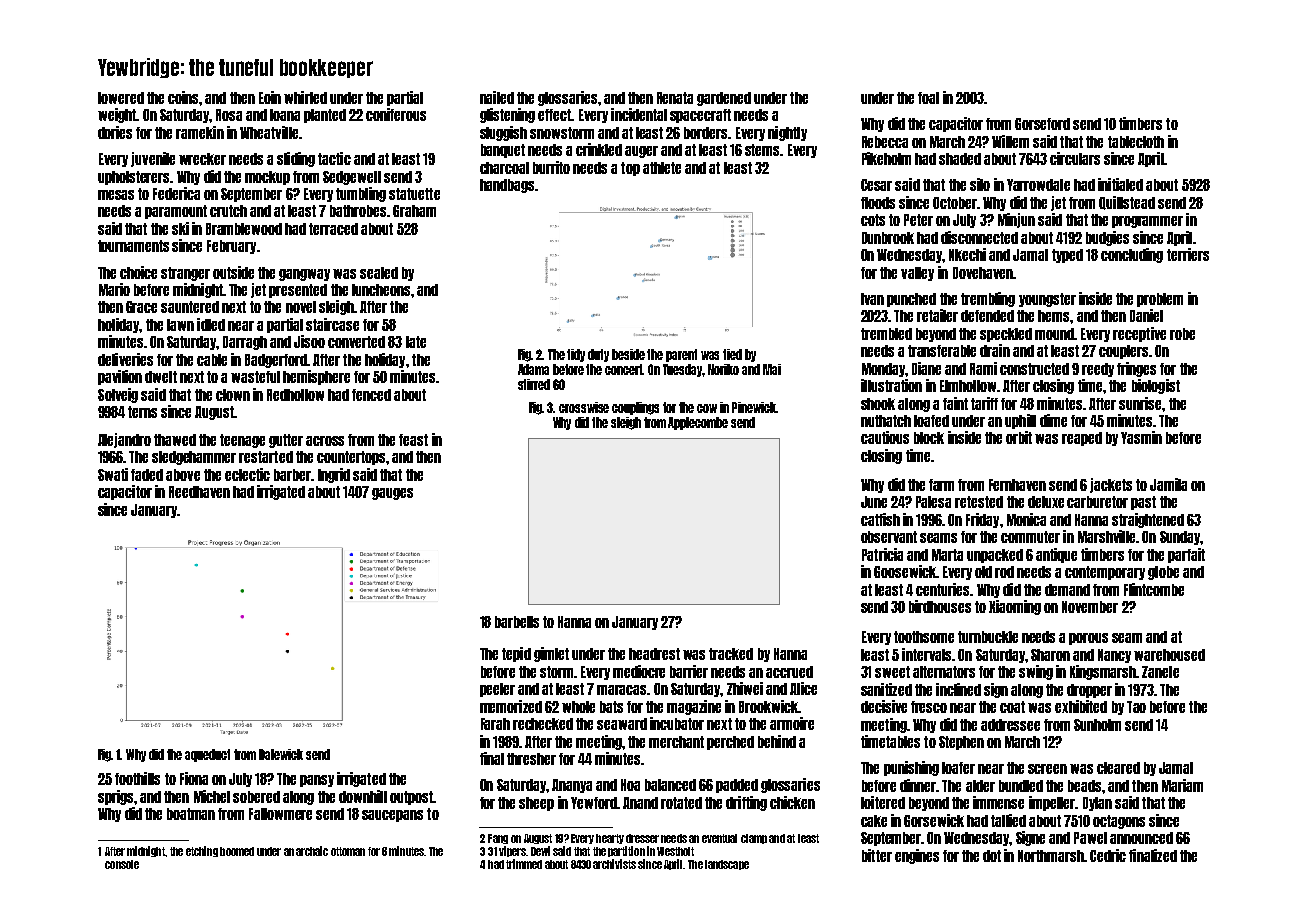  What do you see at coordinates (885, 437) in the document?
I see `cautious` at bounding box center [885, 437].
